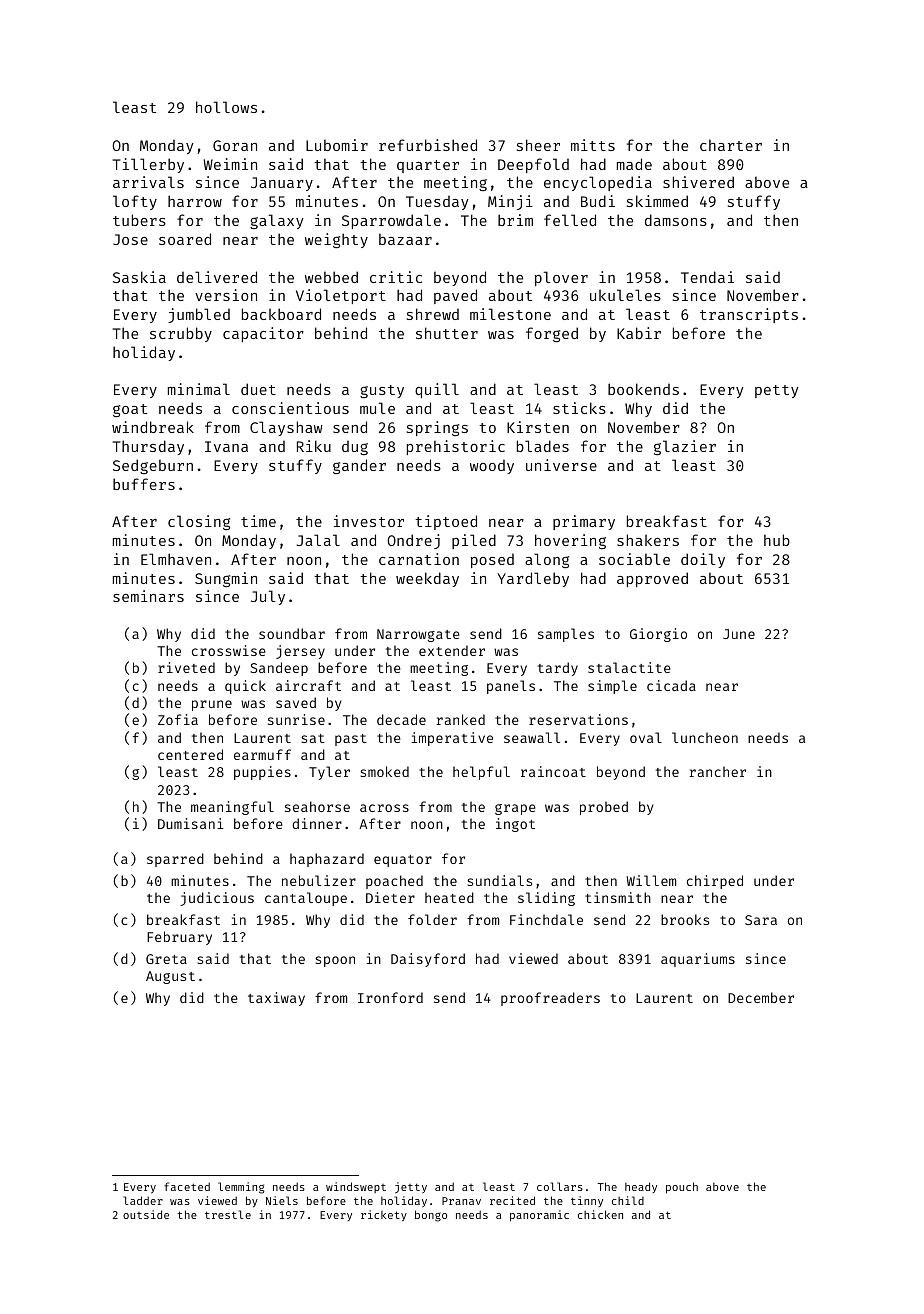  Describe the element at coordinates (761, 997) in the screenshot. I see `December` at that location.
